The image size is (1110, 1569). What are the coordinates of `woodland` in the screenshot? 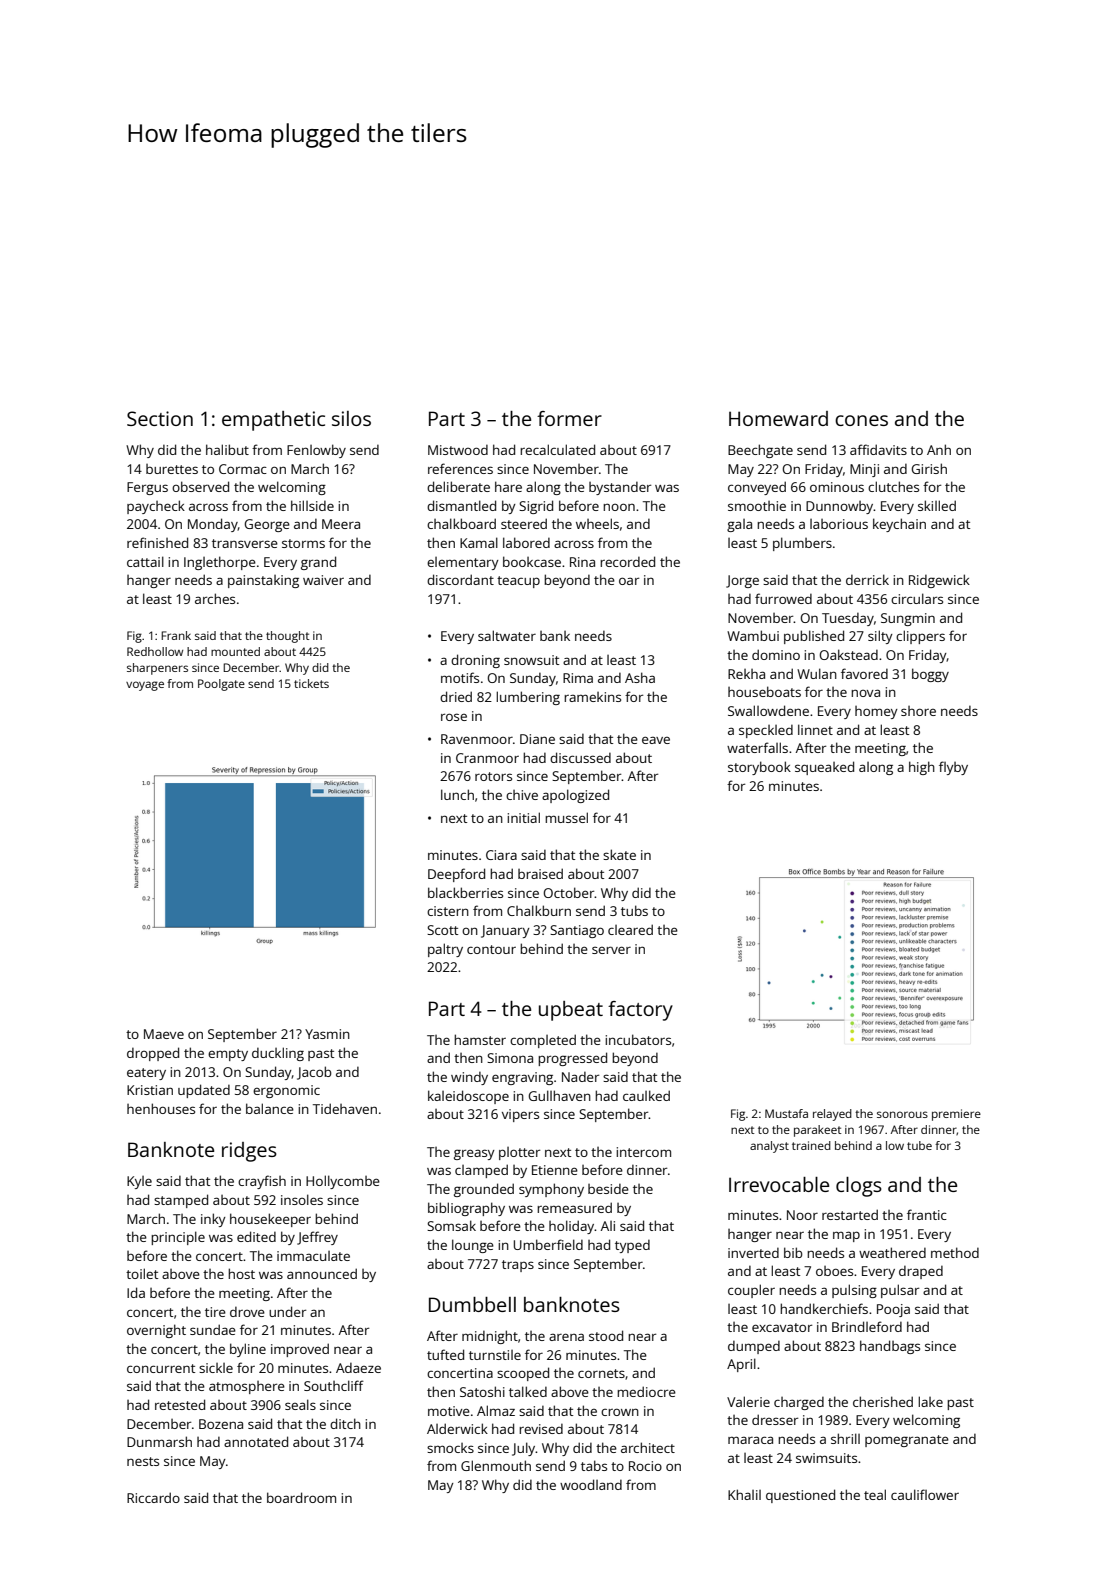 It's located at (591, 1484).
